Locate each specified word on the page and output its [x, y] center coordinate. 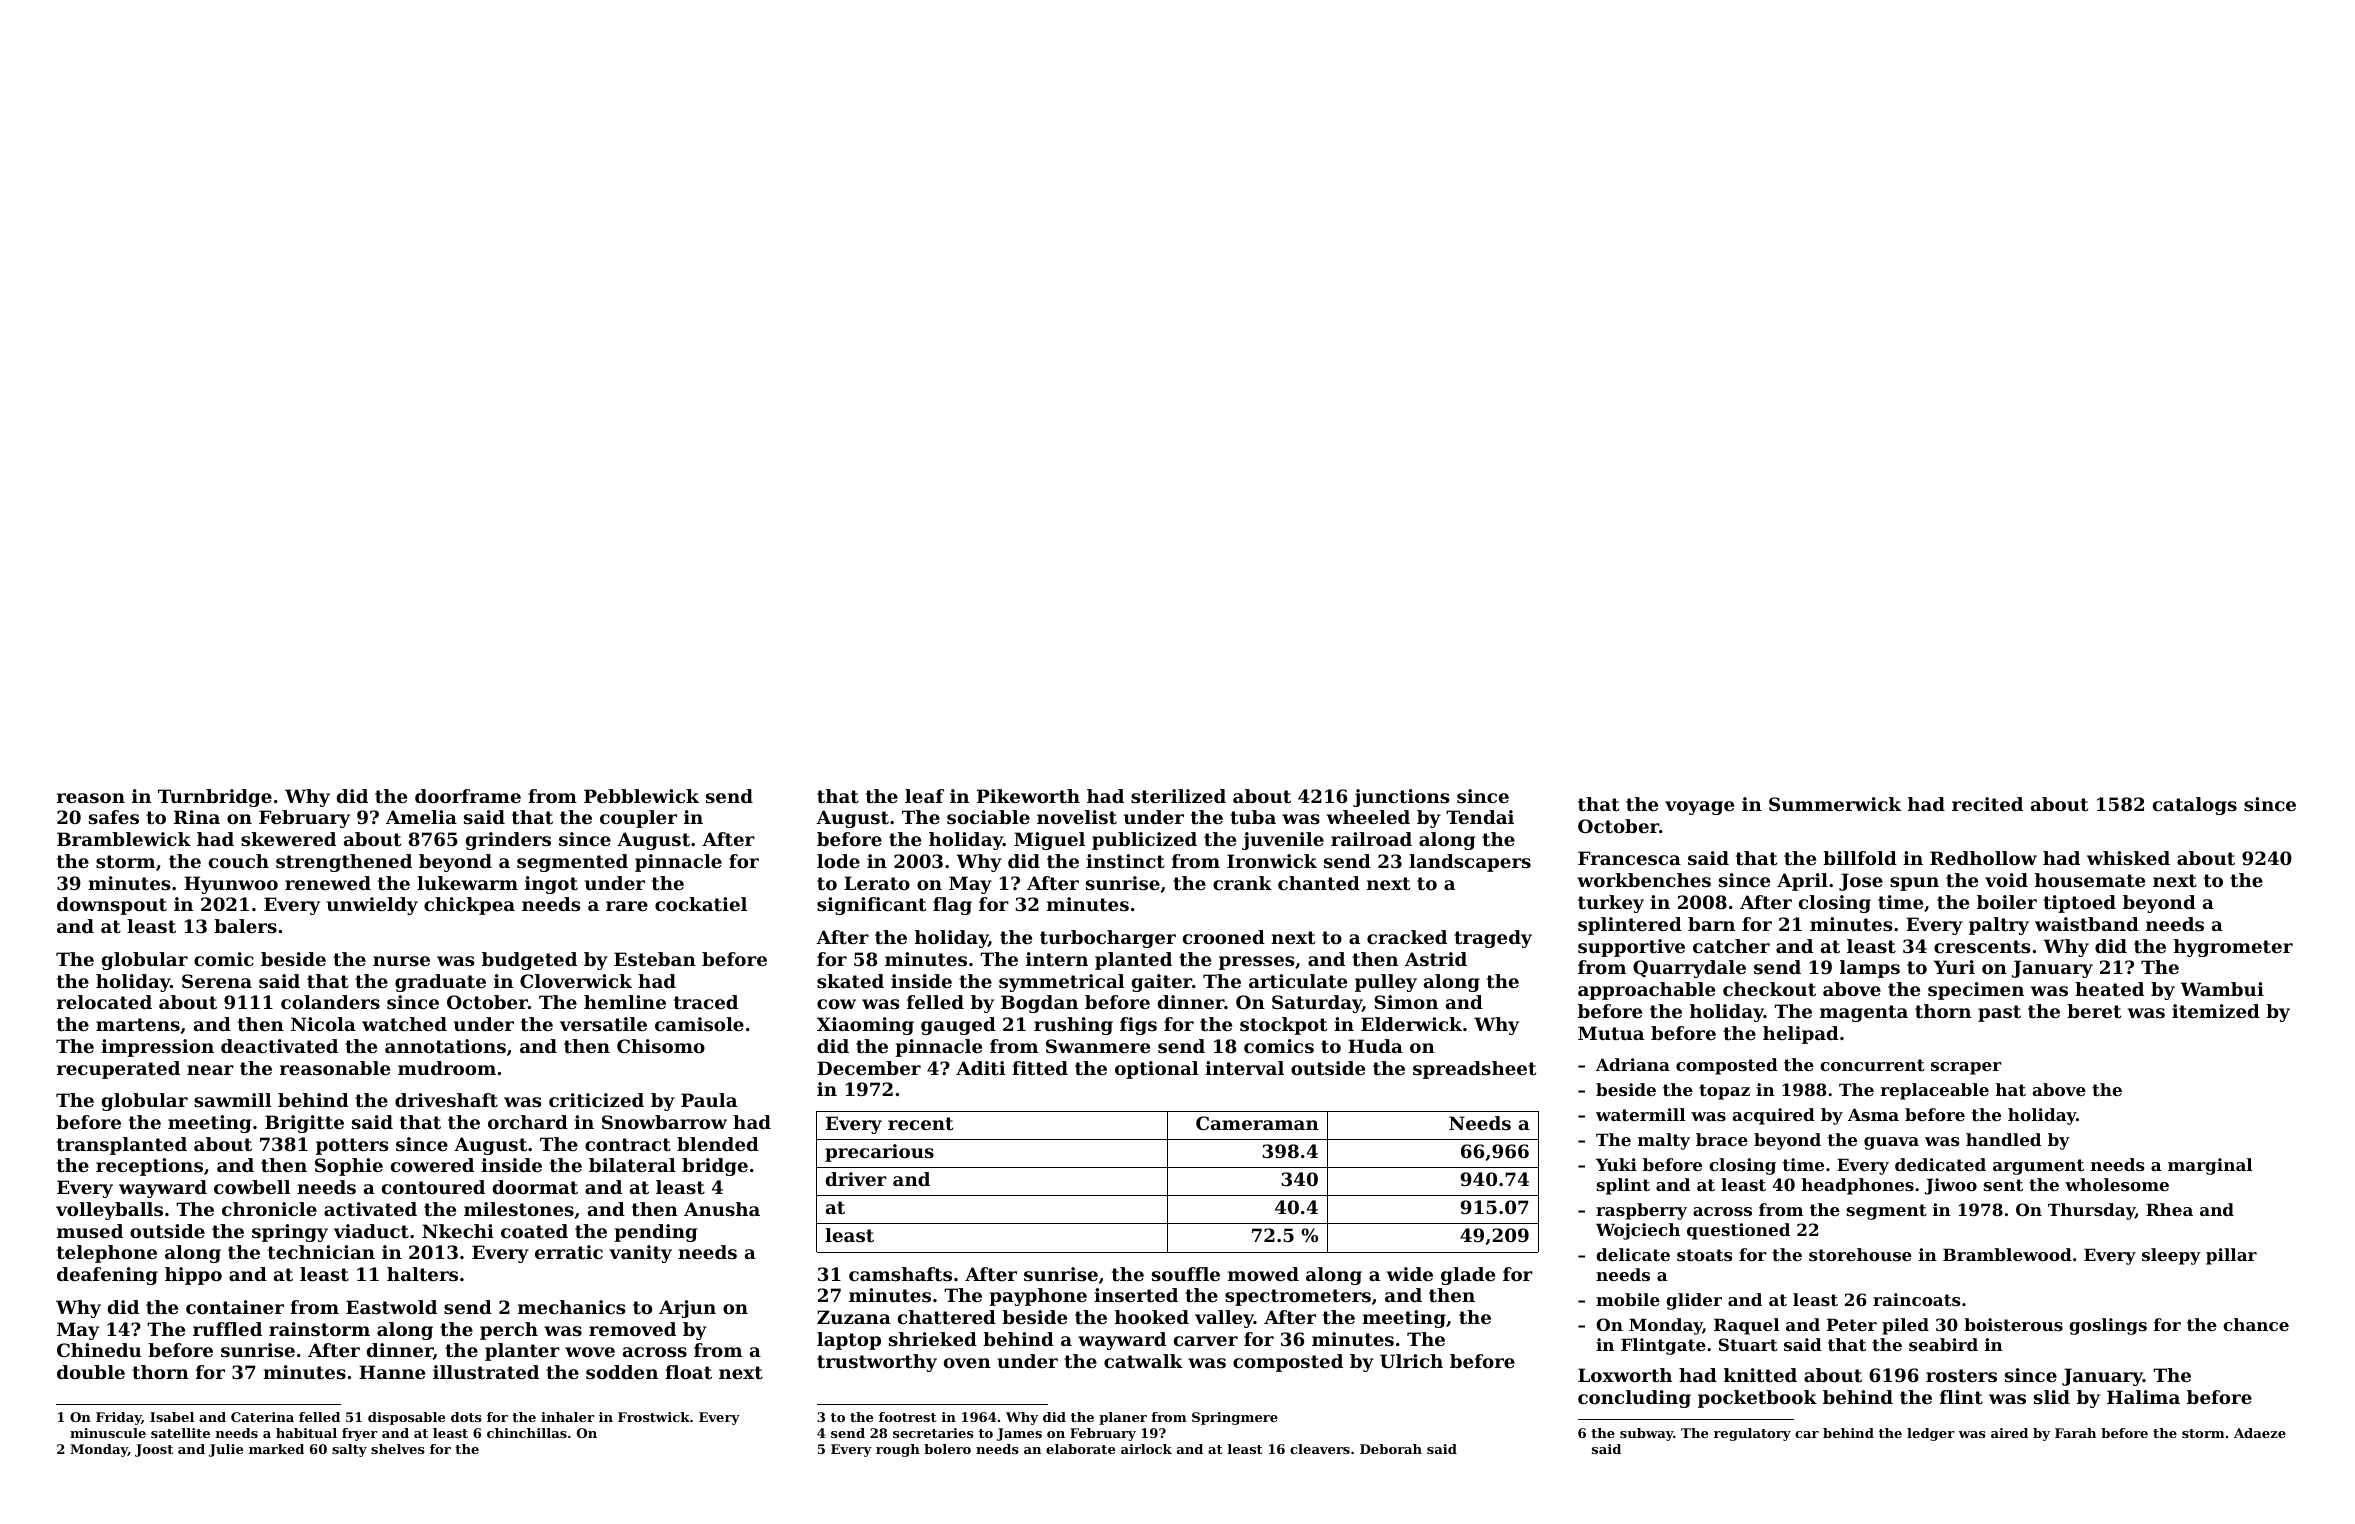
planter [522, 1352]
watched [404, 1024]
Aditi [980, 1068]
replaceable [1935, 1091]
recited [1987, 804]
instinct [1125, 861]
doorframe [468, 796]
